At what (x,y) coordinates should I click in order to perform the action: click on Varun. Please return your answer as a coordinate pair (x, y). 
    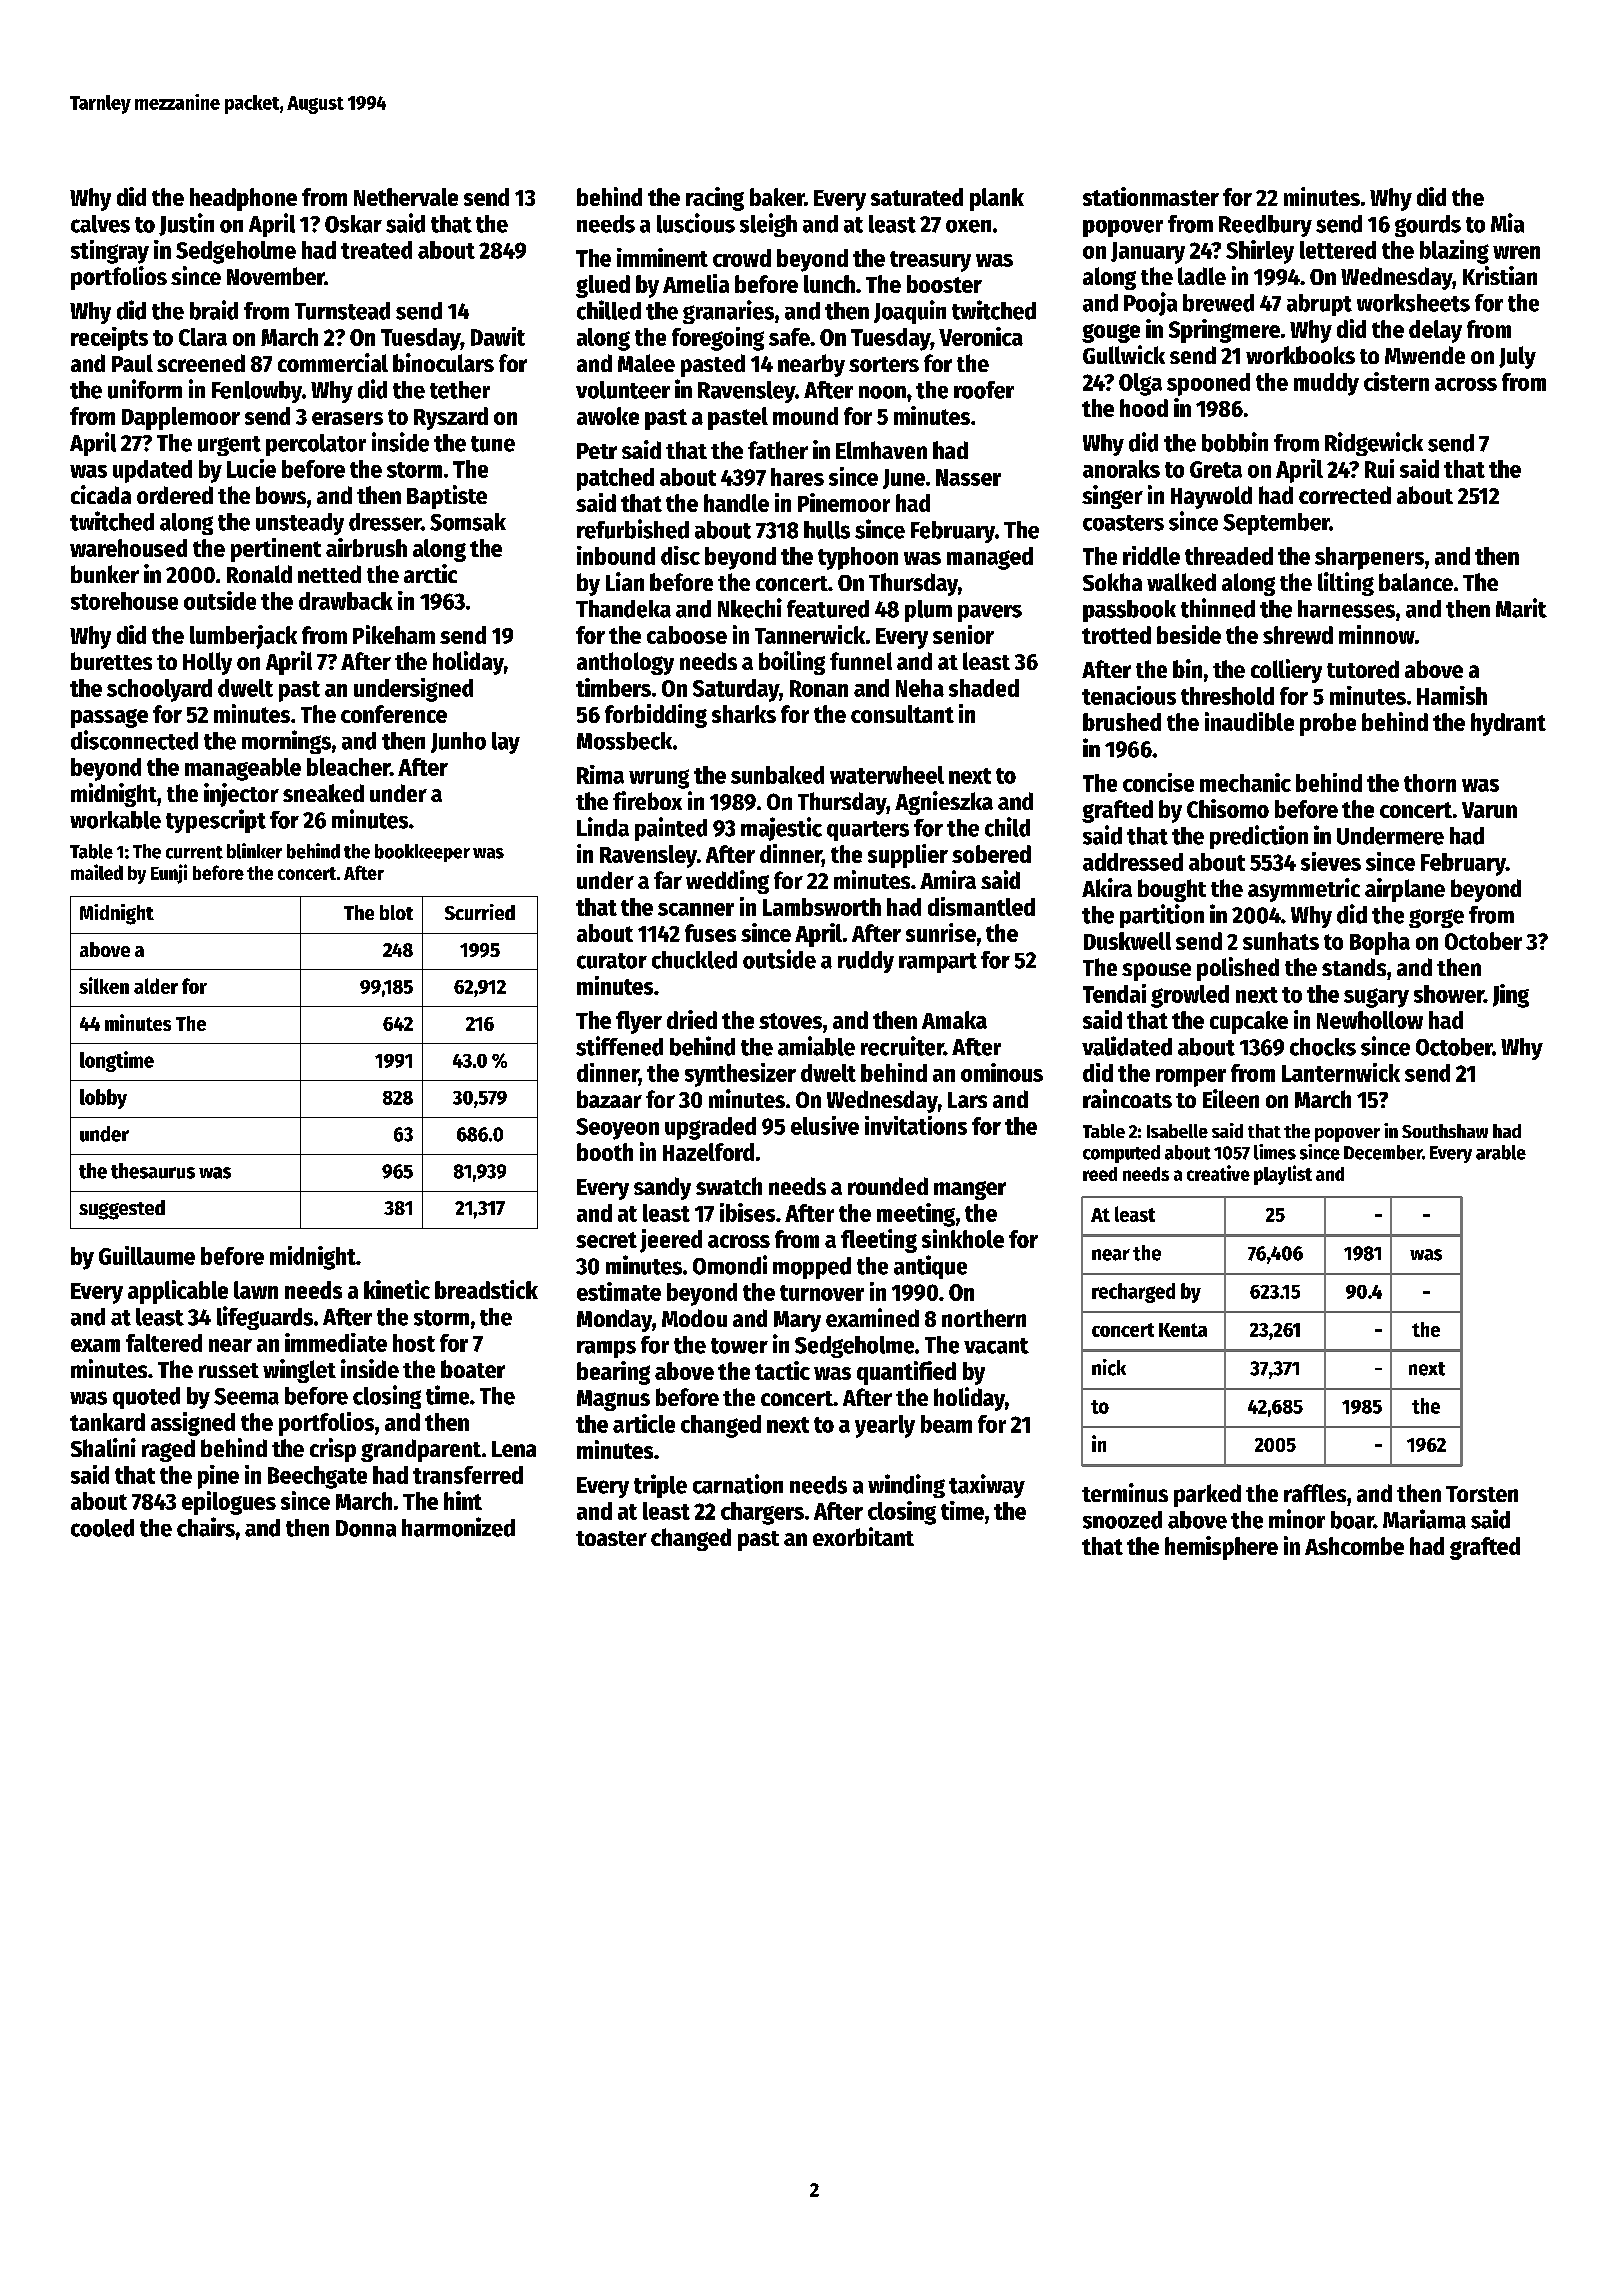
    Looking at the image, I should click on (1489, 810).
